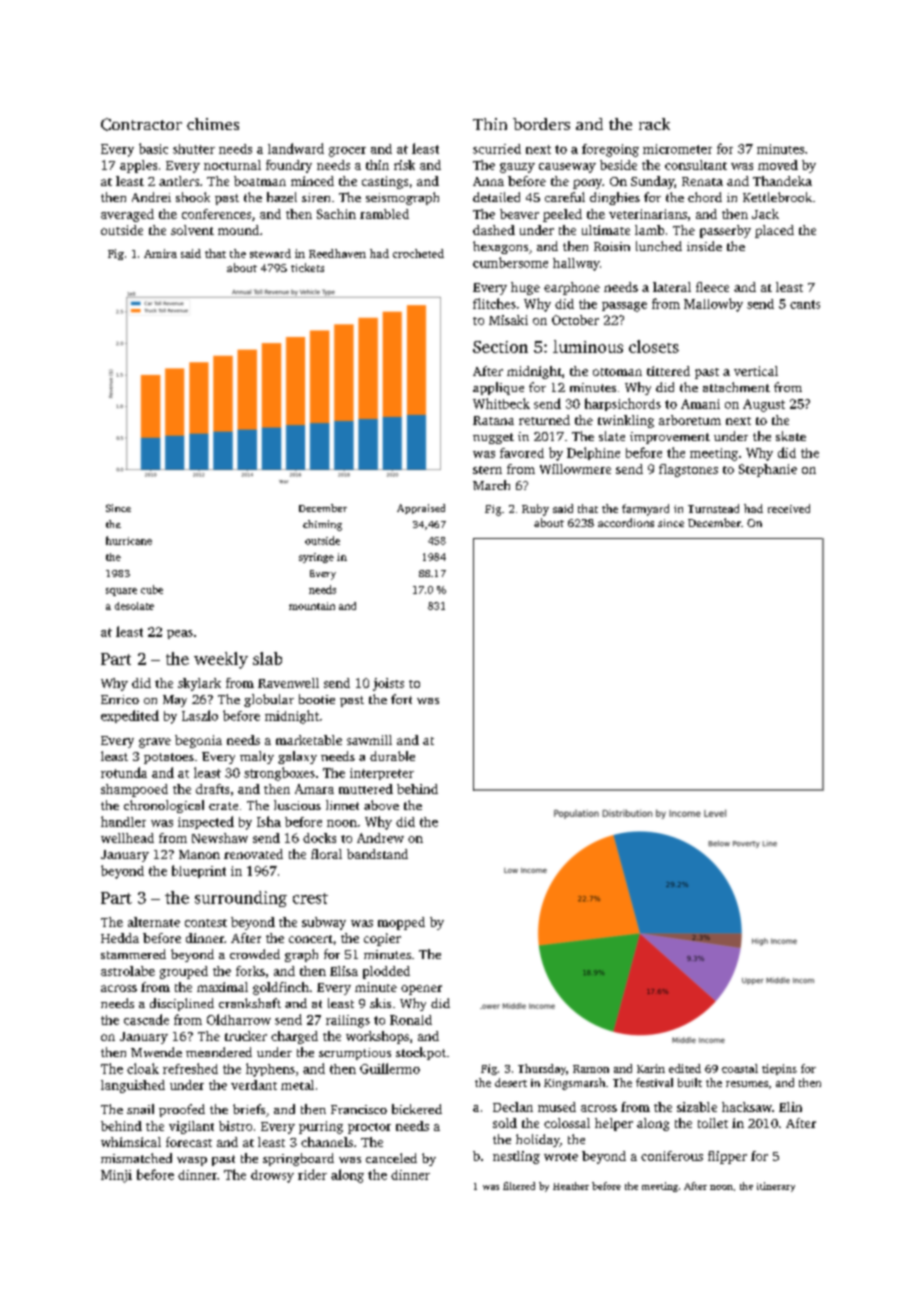 This document has height=1308, width=924. Describe the element at coordinates (160, 253) in the document. I see `Amira` at that location.
